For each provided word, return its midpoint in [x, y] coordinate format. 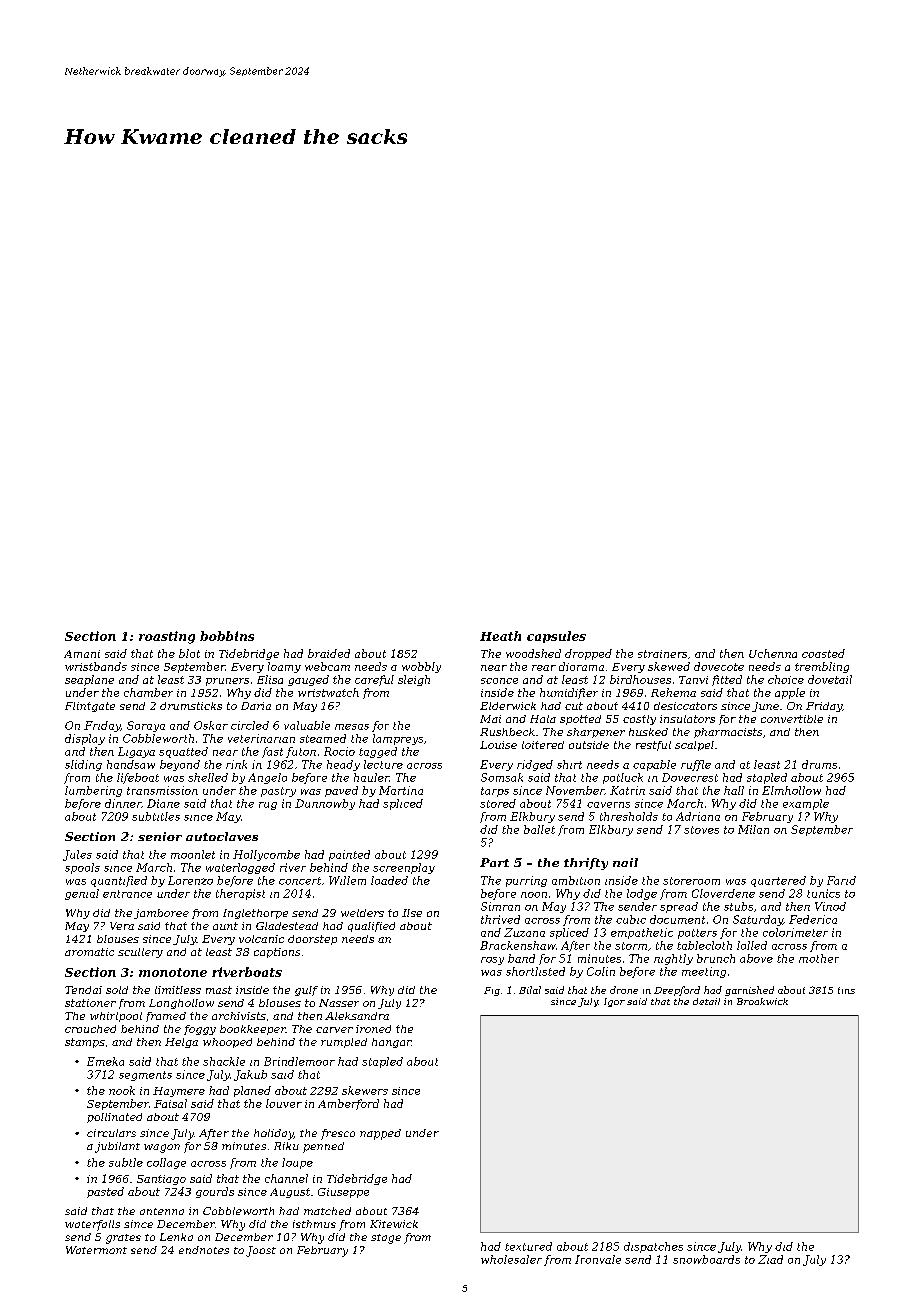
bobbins [227, 636]
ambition [576, 880]
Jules [77, 855]
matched [327, 1211]
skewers [365, 1090]
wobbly [421, 667]
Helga [181, 1043]
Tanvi [693, 680]
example [806, 804]
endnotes [204, 1250]
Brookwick [762, 1001]
